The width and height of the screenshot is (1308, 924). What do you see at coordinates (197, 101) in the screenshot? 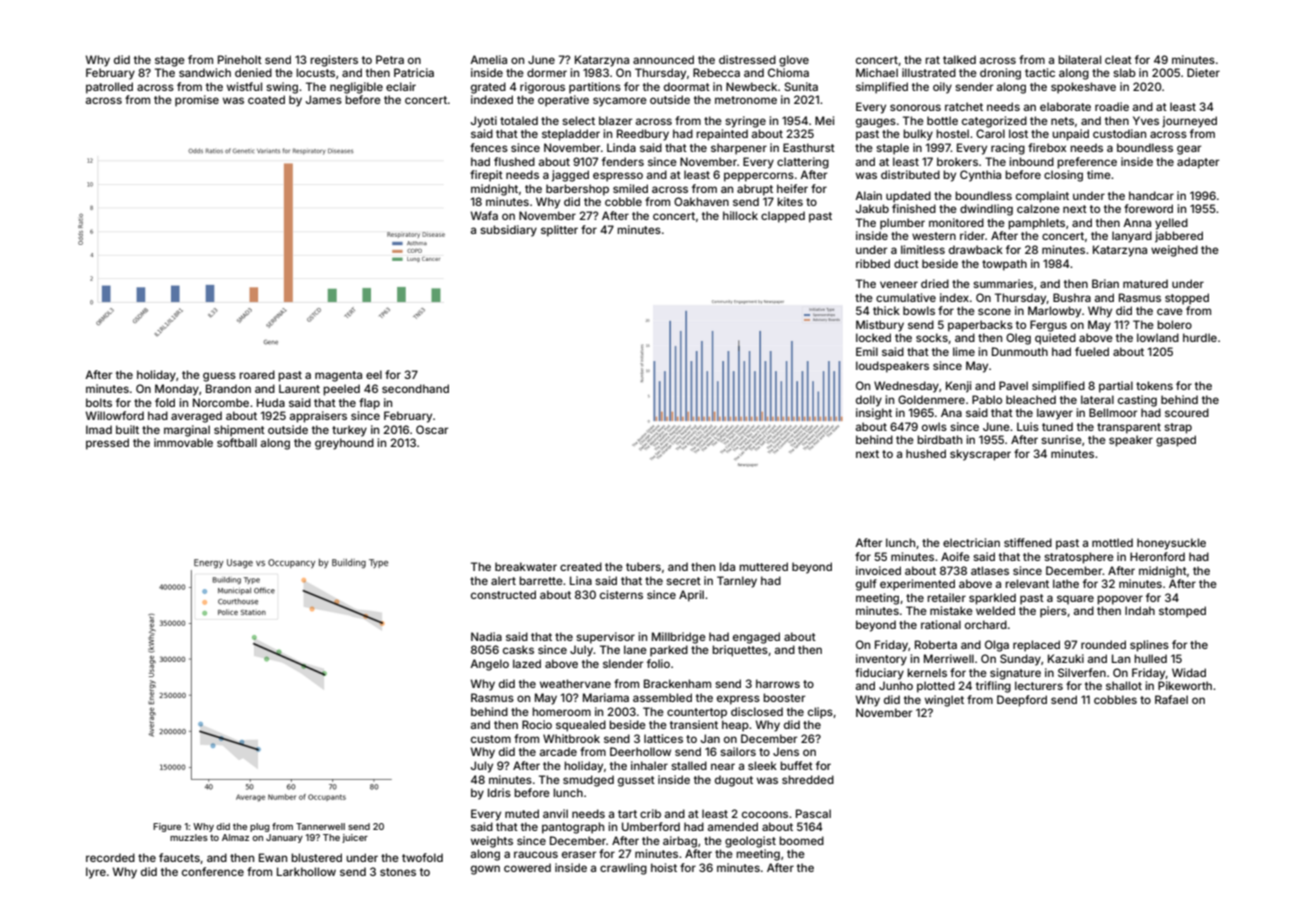
I see `promise` at bounding box center [197, 101].
